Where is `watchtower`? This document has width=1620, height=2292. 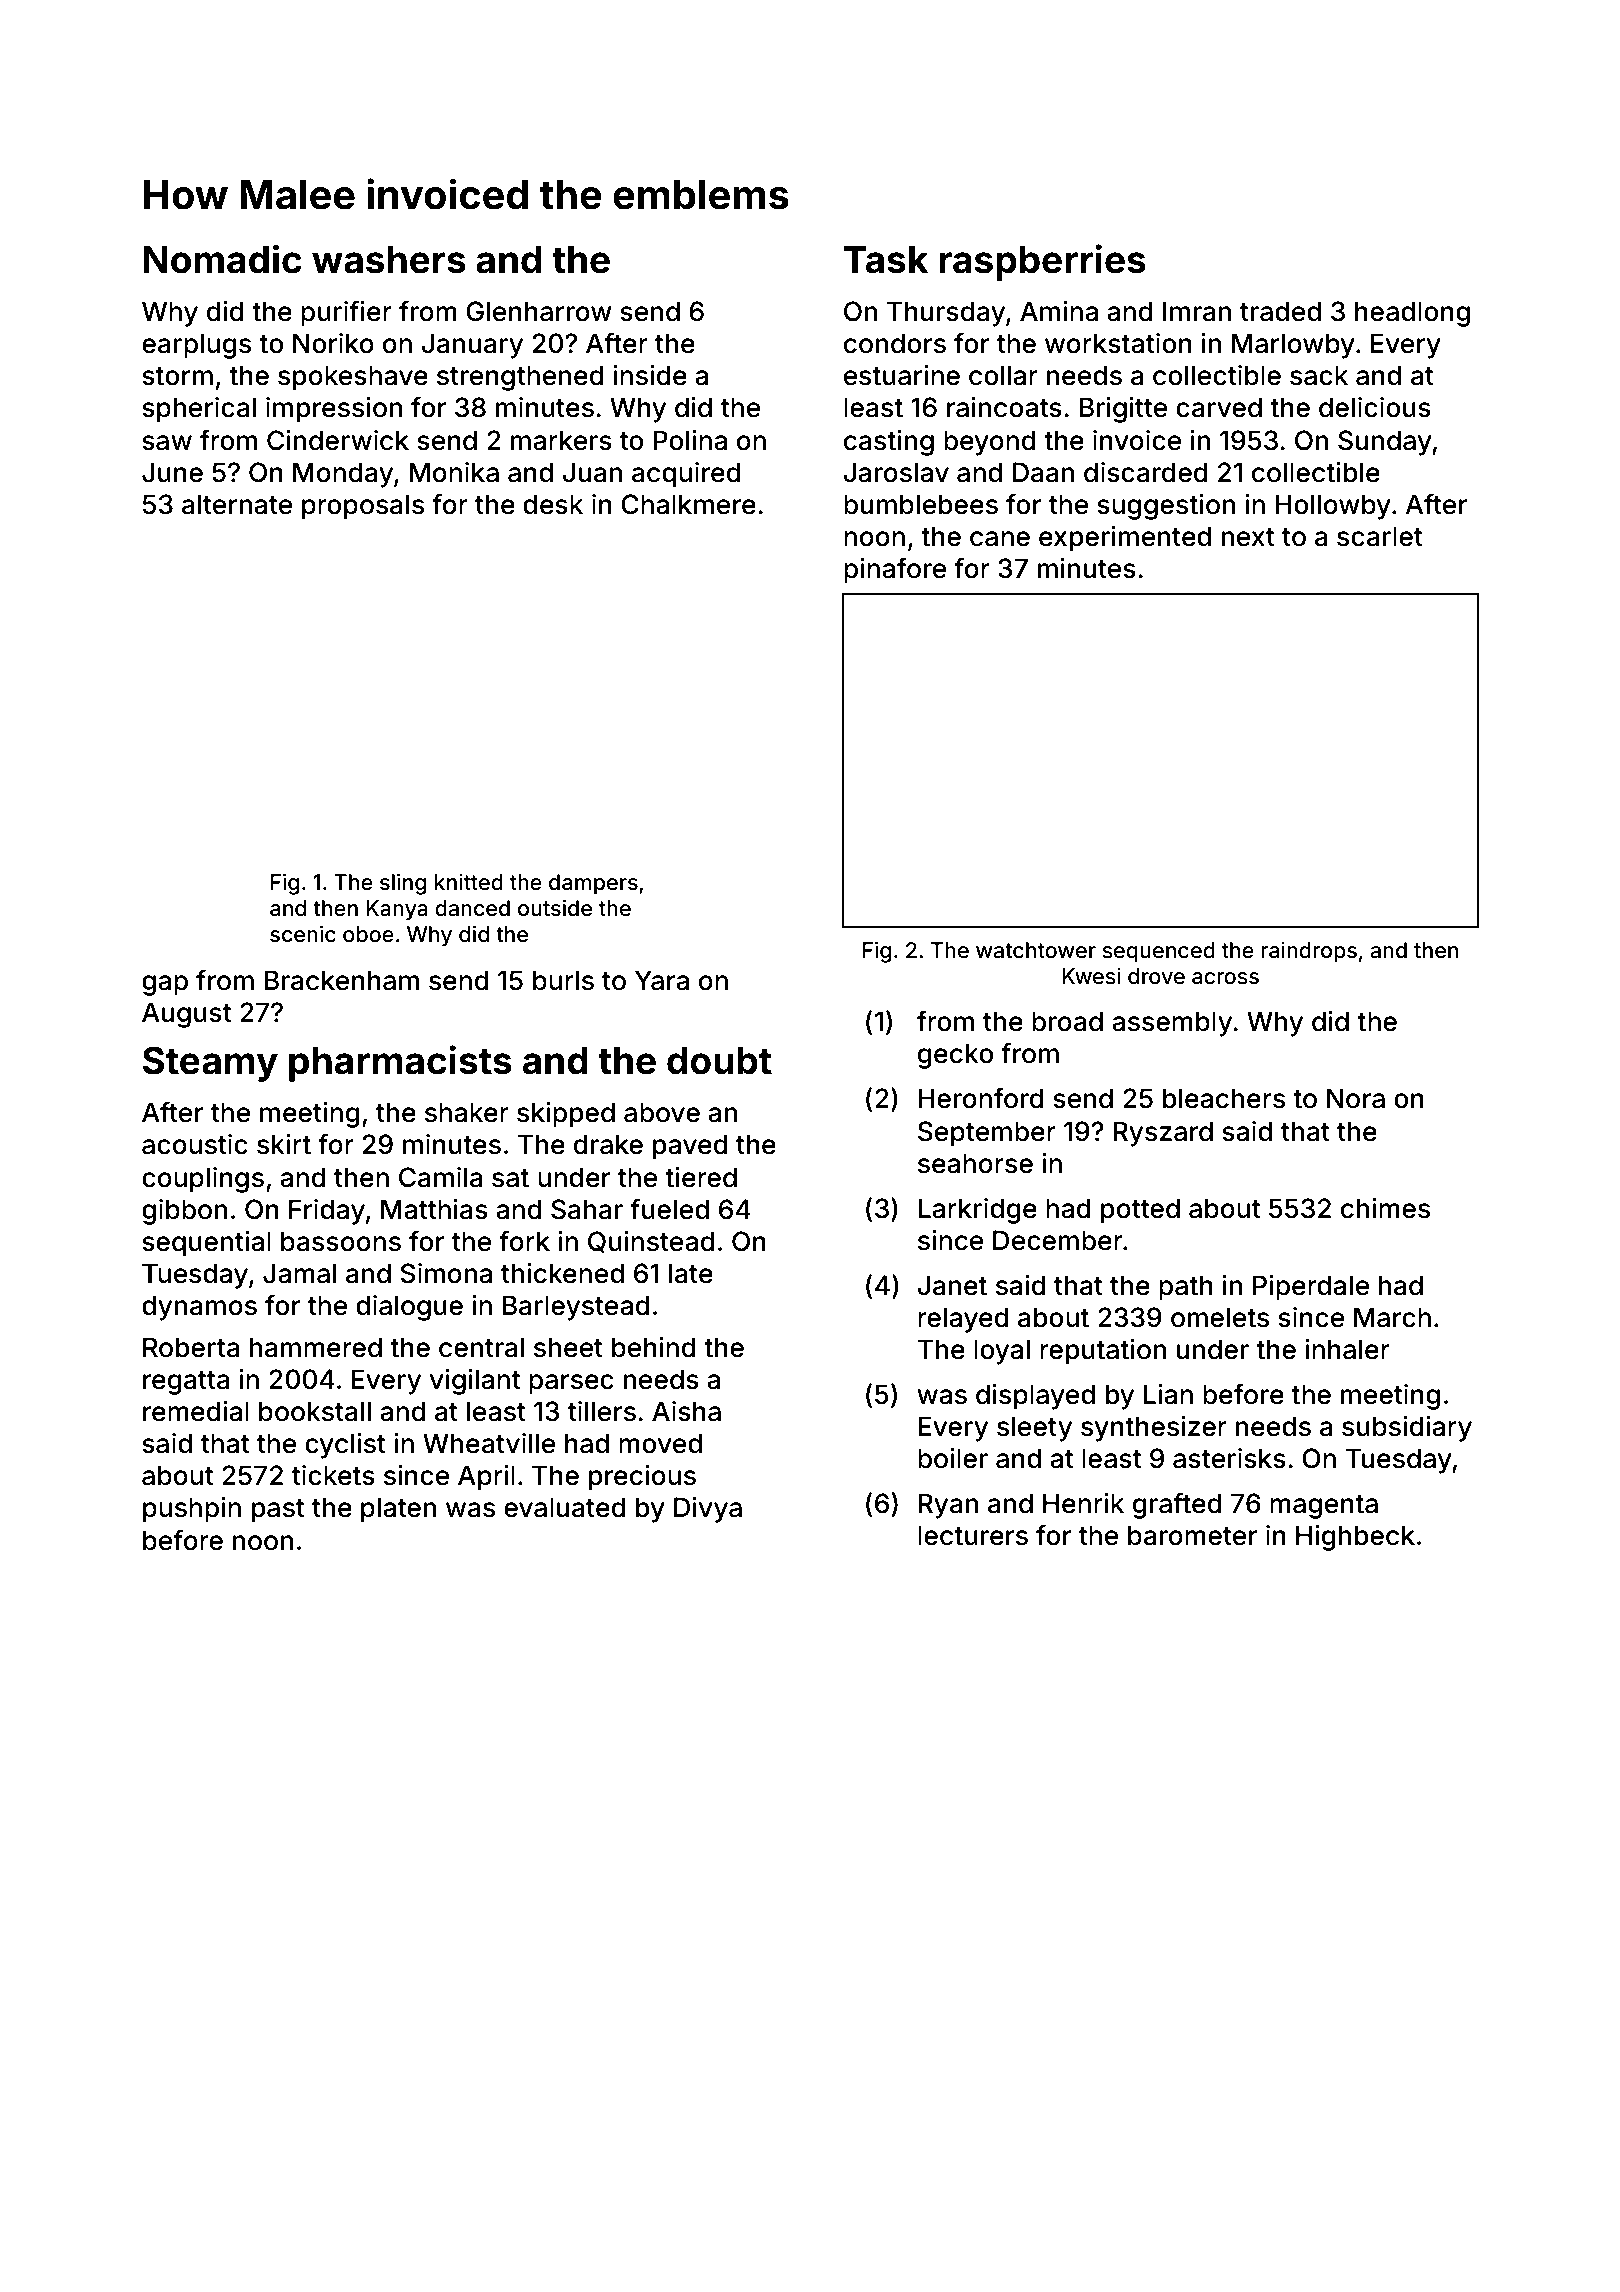 watchtower is located at coordinates (1036, 950).
